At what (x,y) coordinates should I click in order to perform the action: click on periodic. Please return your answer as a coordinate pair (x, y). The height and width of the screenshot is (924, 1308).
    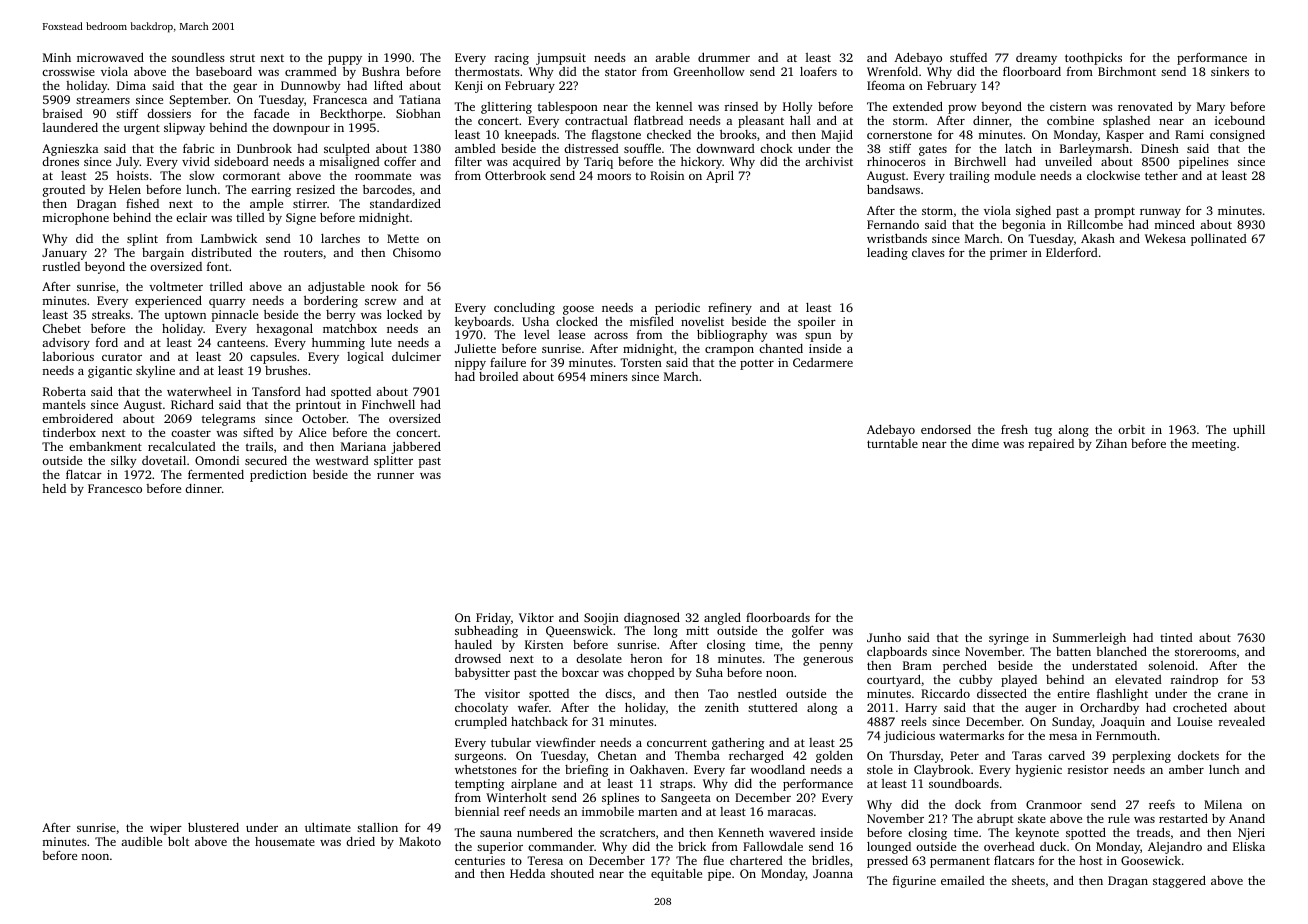
    Looking at the image, I should click on (677, 309).
